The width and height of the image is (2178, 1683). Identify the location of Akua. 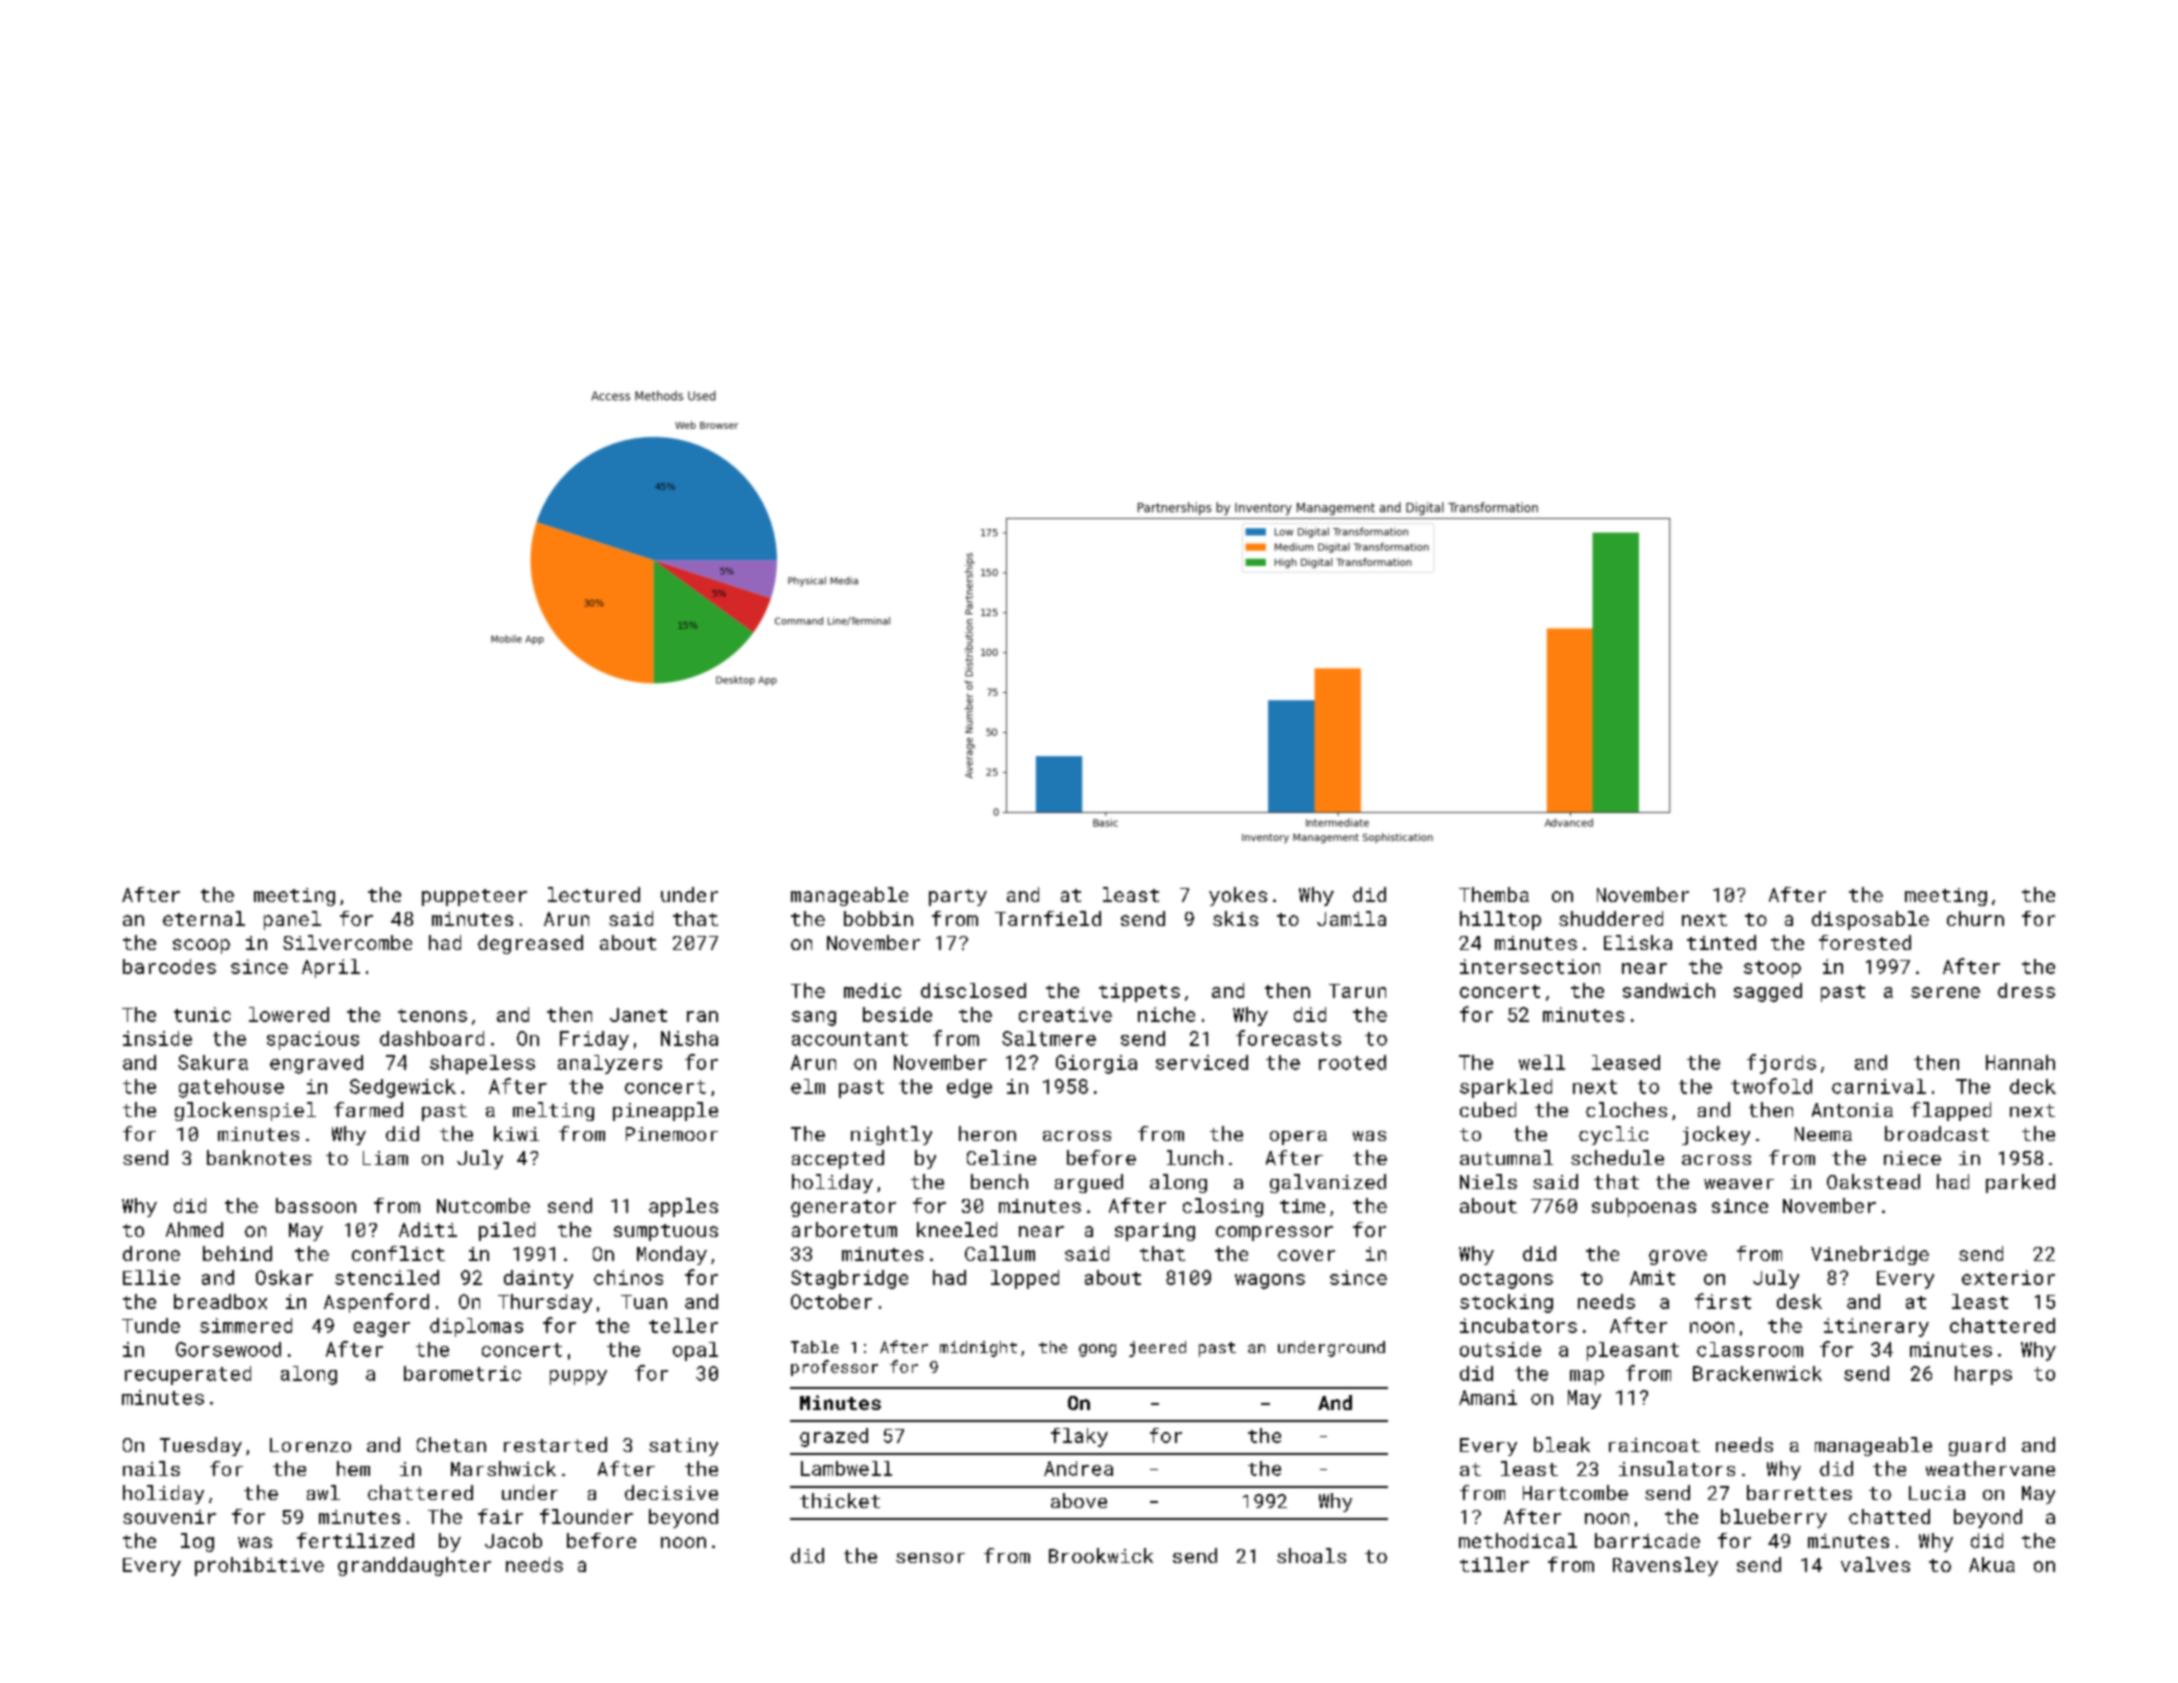
(1992, 1564).
